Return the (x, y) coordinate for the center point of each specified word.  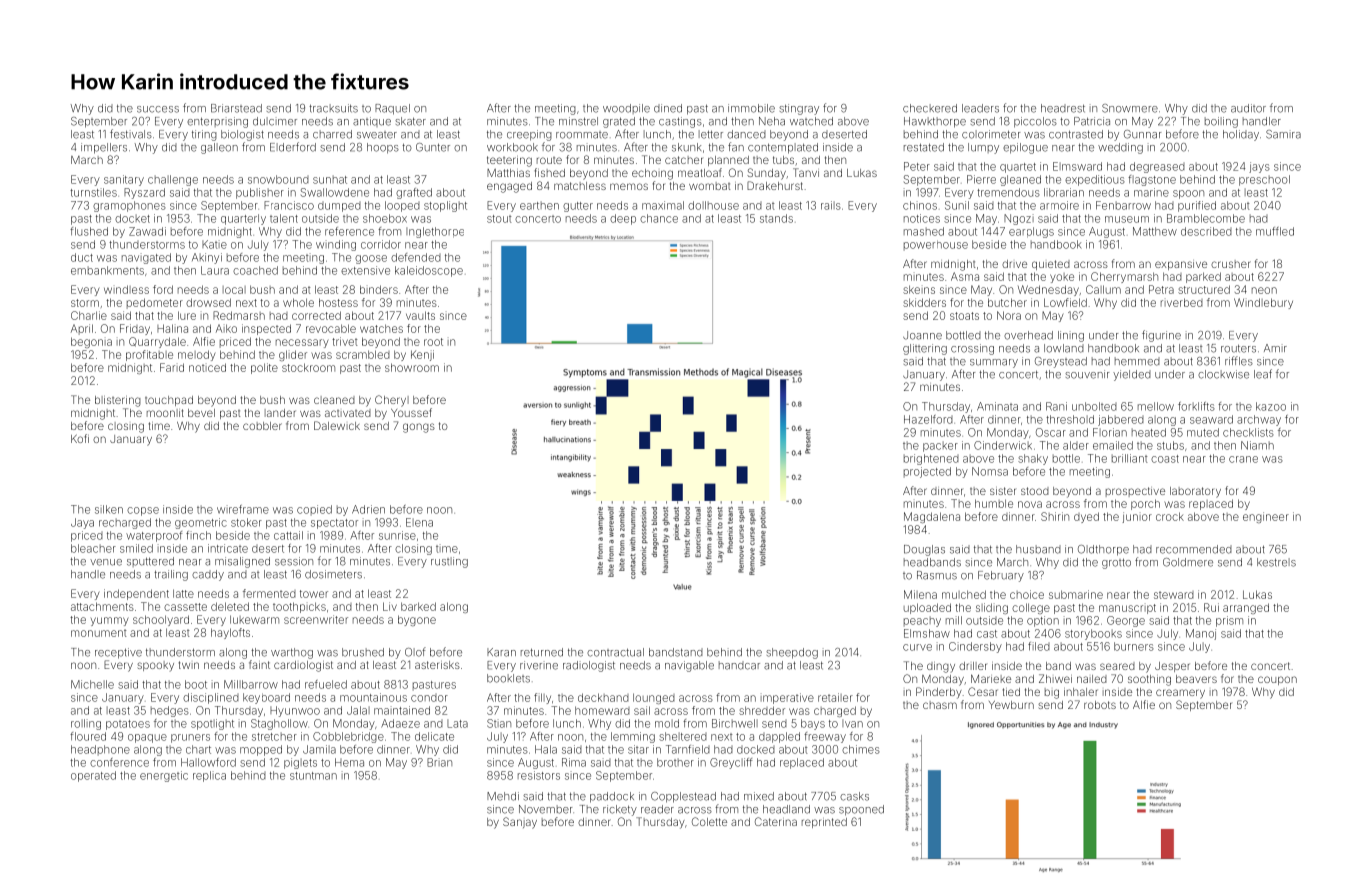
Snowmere (1130, 108)
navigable (689, 666)
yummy (110, 621)
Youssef (411, 412)
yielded (1132, 375)
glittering (925, 349)
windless (126, 289)
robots (1100, 705)
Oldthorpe (1103, 550)
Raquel (392, 109)
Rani (1056, 406)
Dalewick (337, 425)
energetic (164, 776)
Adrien (368, 509)
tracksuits (333, 108)
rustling (449, 562)
